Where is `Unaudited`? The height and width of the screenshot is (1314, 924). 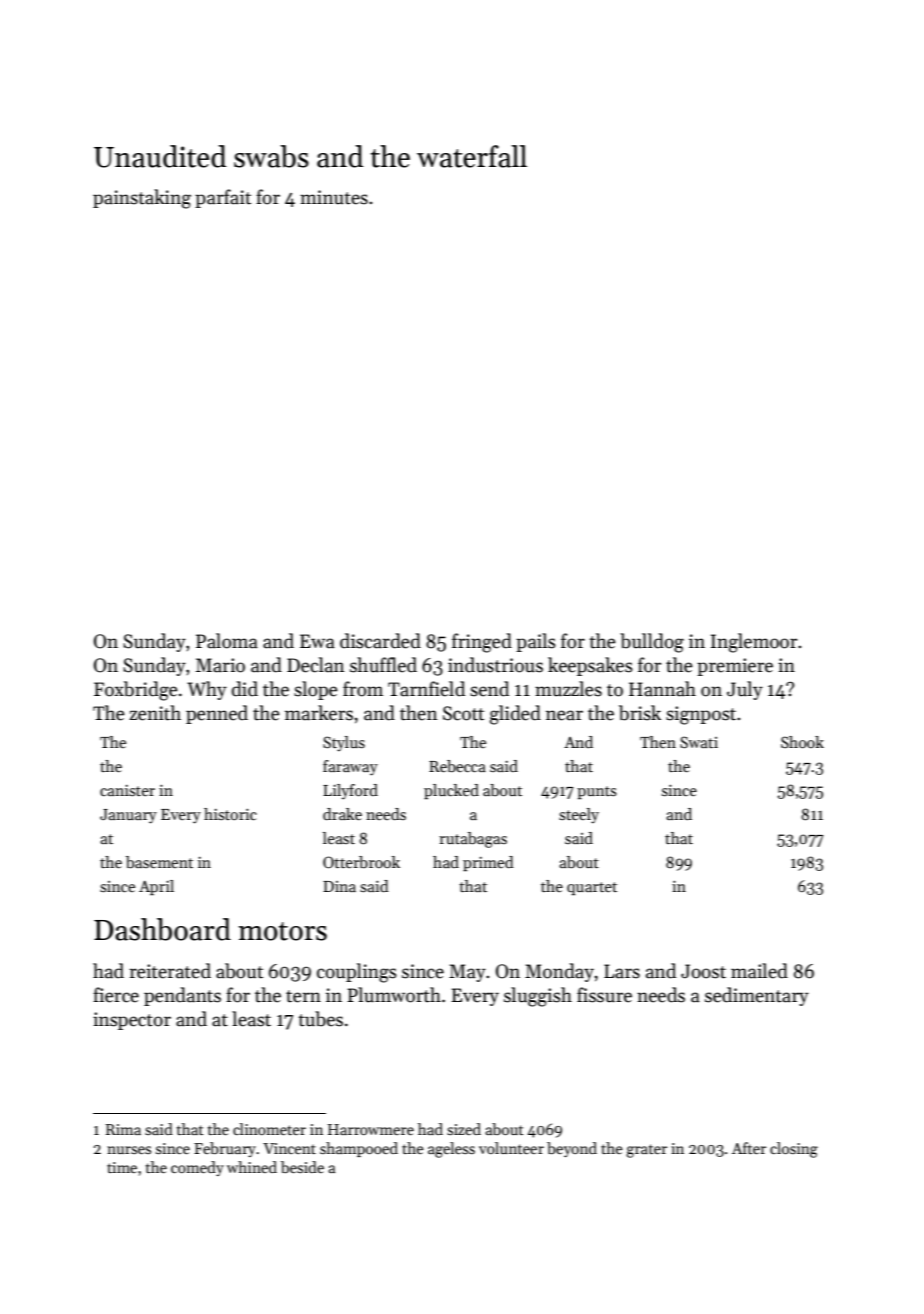 Unaudited is located at coordinates (160, 156).
